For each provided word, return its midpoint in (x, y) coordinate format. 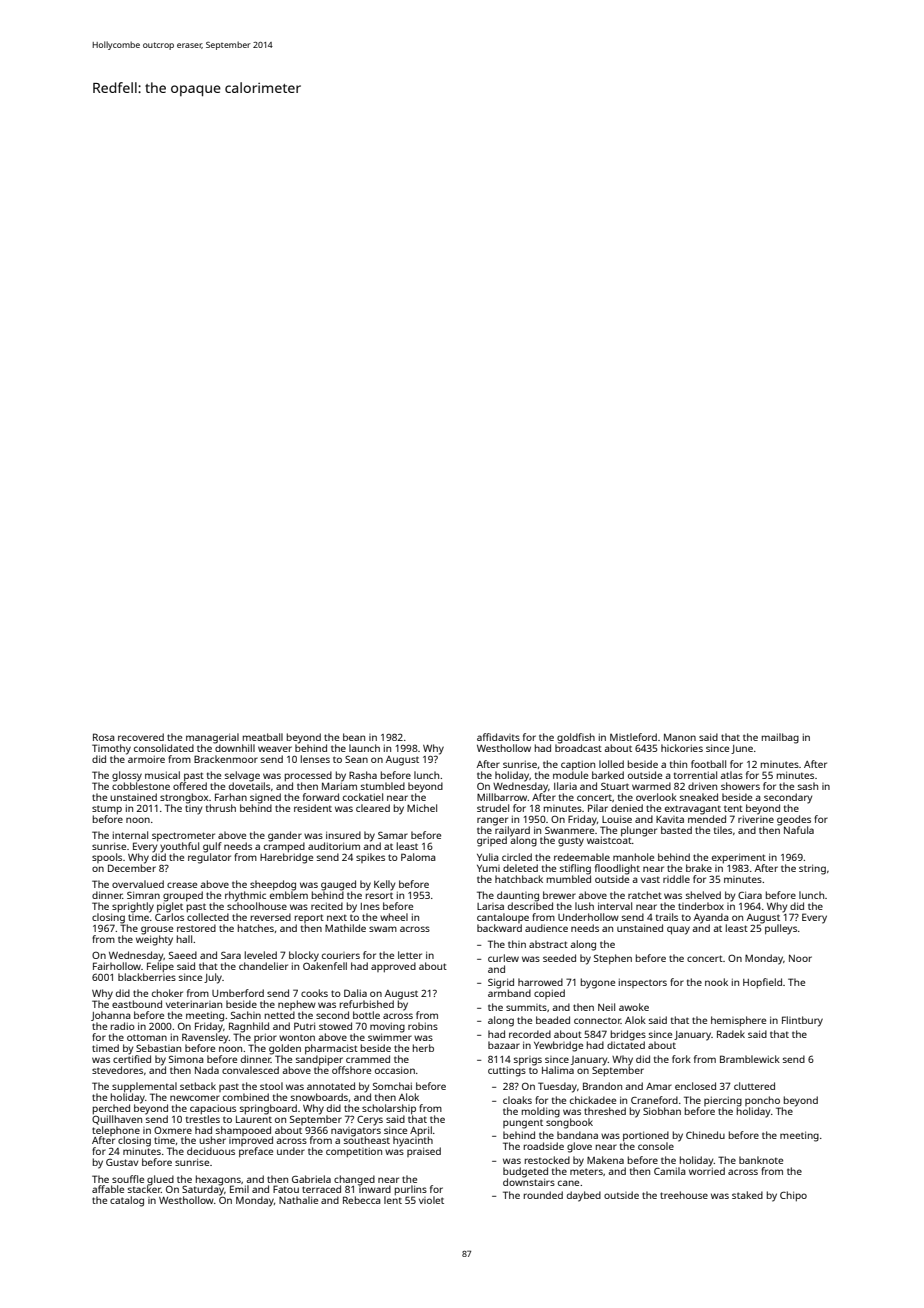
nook (716, 982)
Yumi (488, 868)
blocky (304, 956)
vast (650, 879)
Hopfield (762, 983)
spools (107, 858)
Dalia (355, 993)
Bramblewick (750, 1059)
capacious (213, 1109)
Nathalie (298, 1200)
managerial (212, 738)
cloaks (517, 1100)
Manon (680, 737)
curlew (503, 958)
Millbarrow (502, 797)
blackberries (147, 977)
